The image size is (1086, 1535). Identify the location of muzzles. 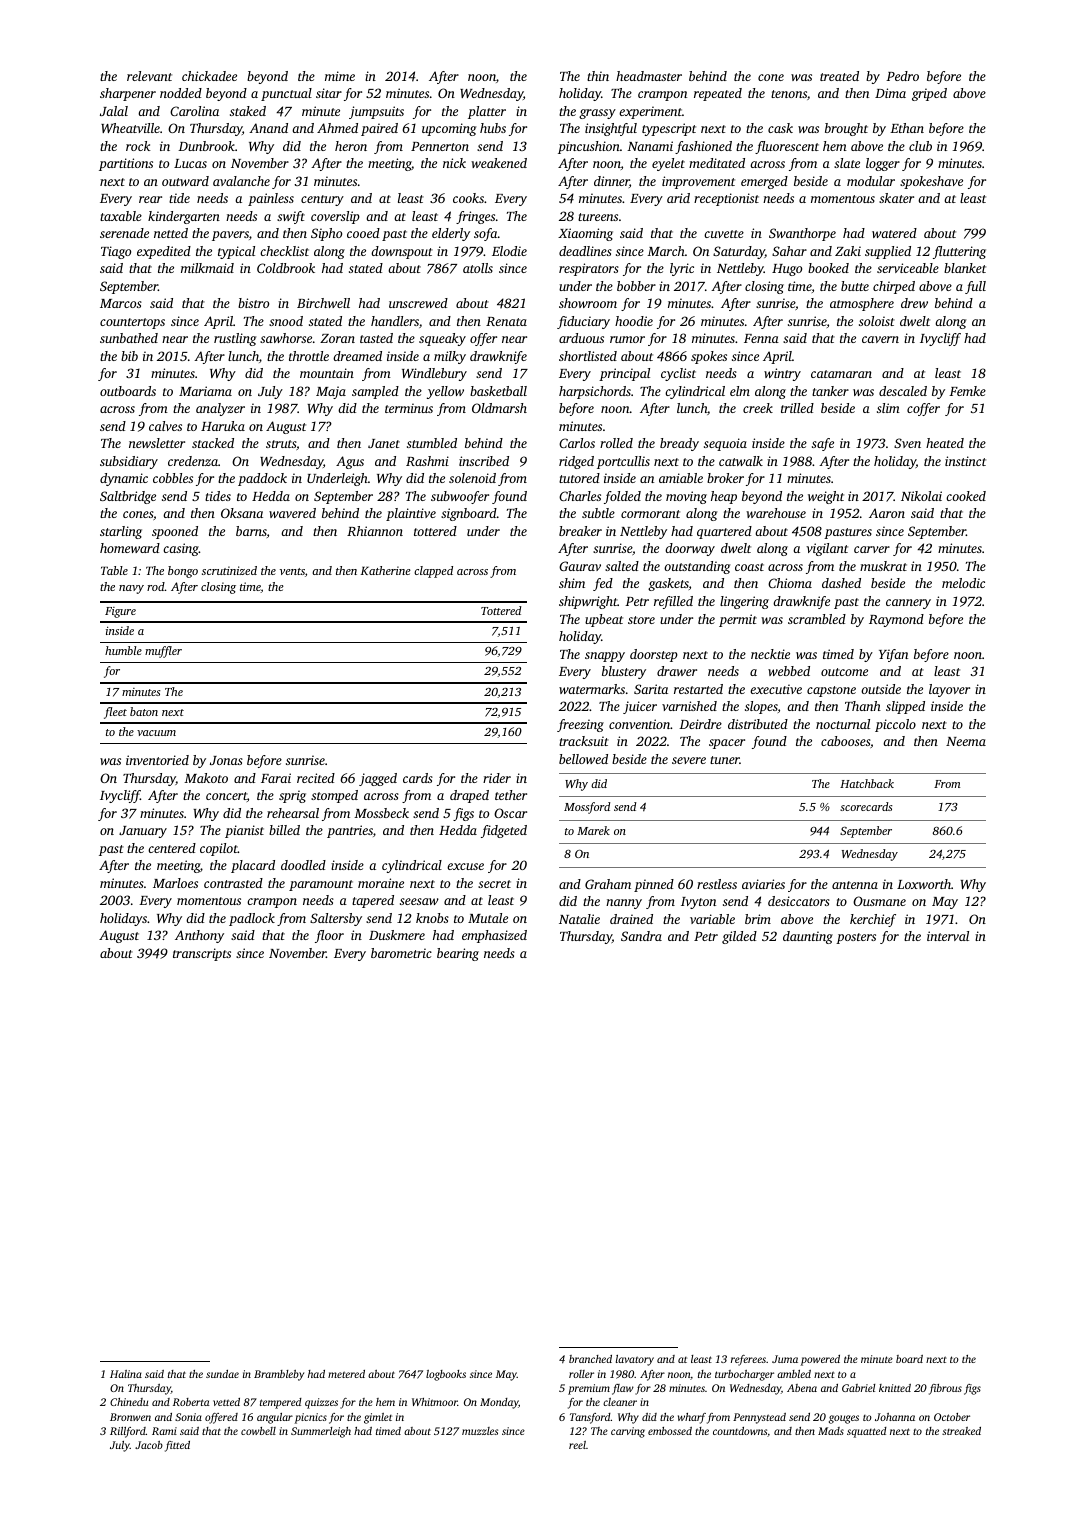
(480, 1431).
